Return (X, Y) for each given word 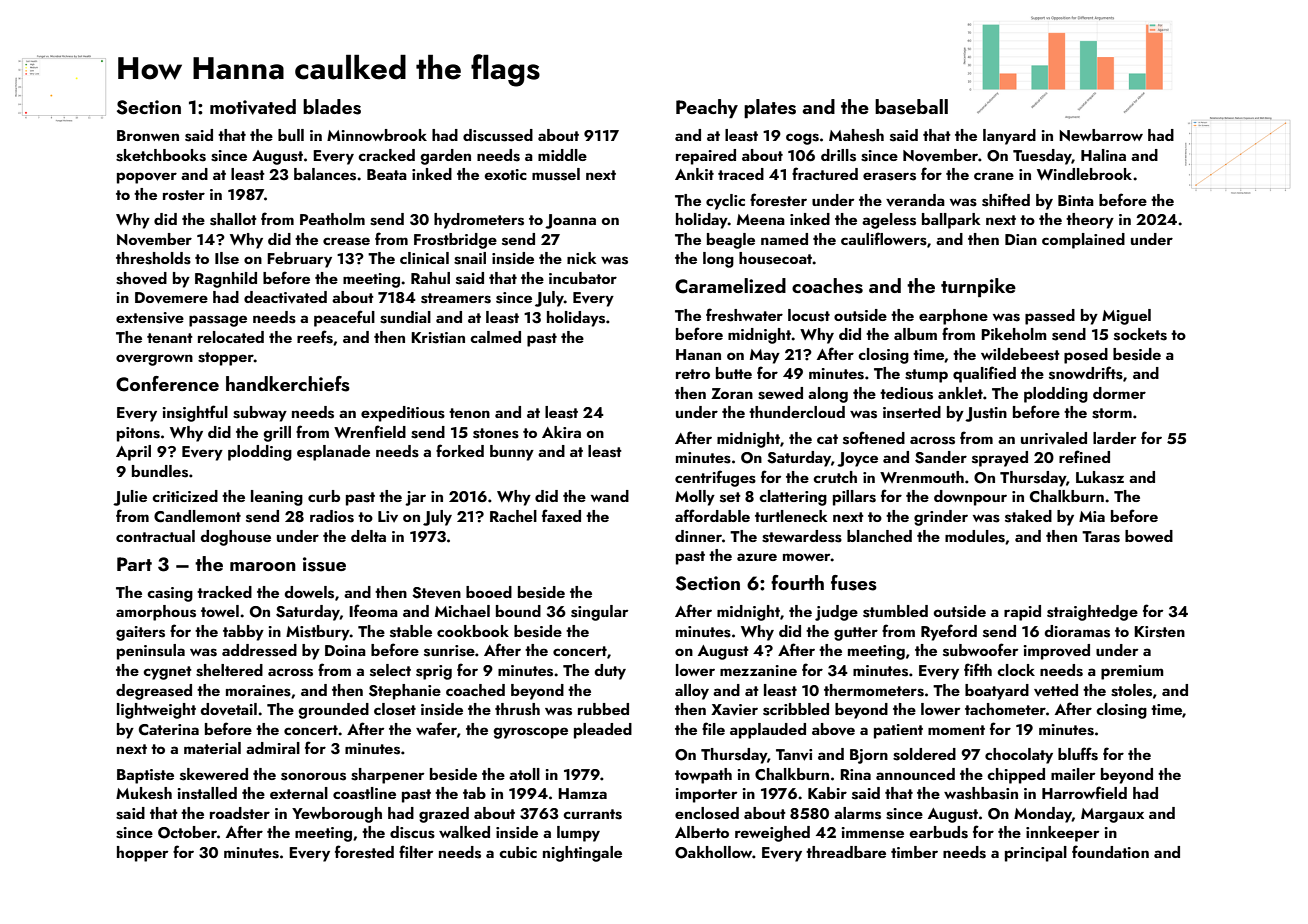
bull (291, 135)
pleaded (603, 731)
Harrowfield (1084, 792)
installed (207, 793)
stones (496, 433)
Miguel (1126, 317)
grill (277, 434)
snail (470, 258)
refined (1084, 456)
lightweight (156, 711)
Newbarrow (1101, 135)
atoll (524, 774)
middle (562, 155)
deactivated (285, 297)
